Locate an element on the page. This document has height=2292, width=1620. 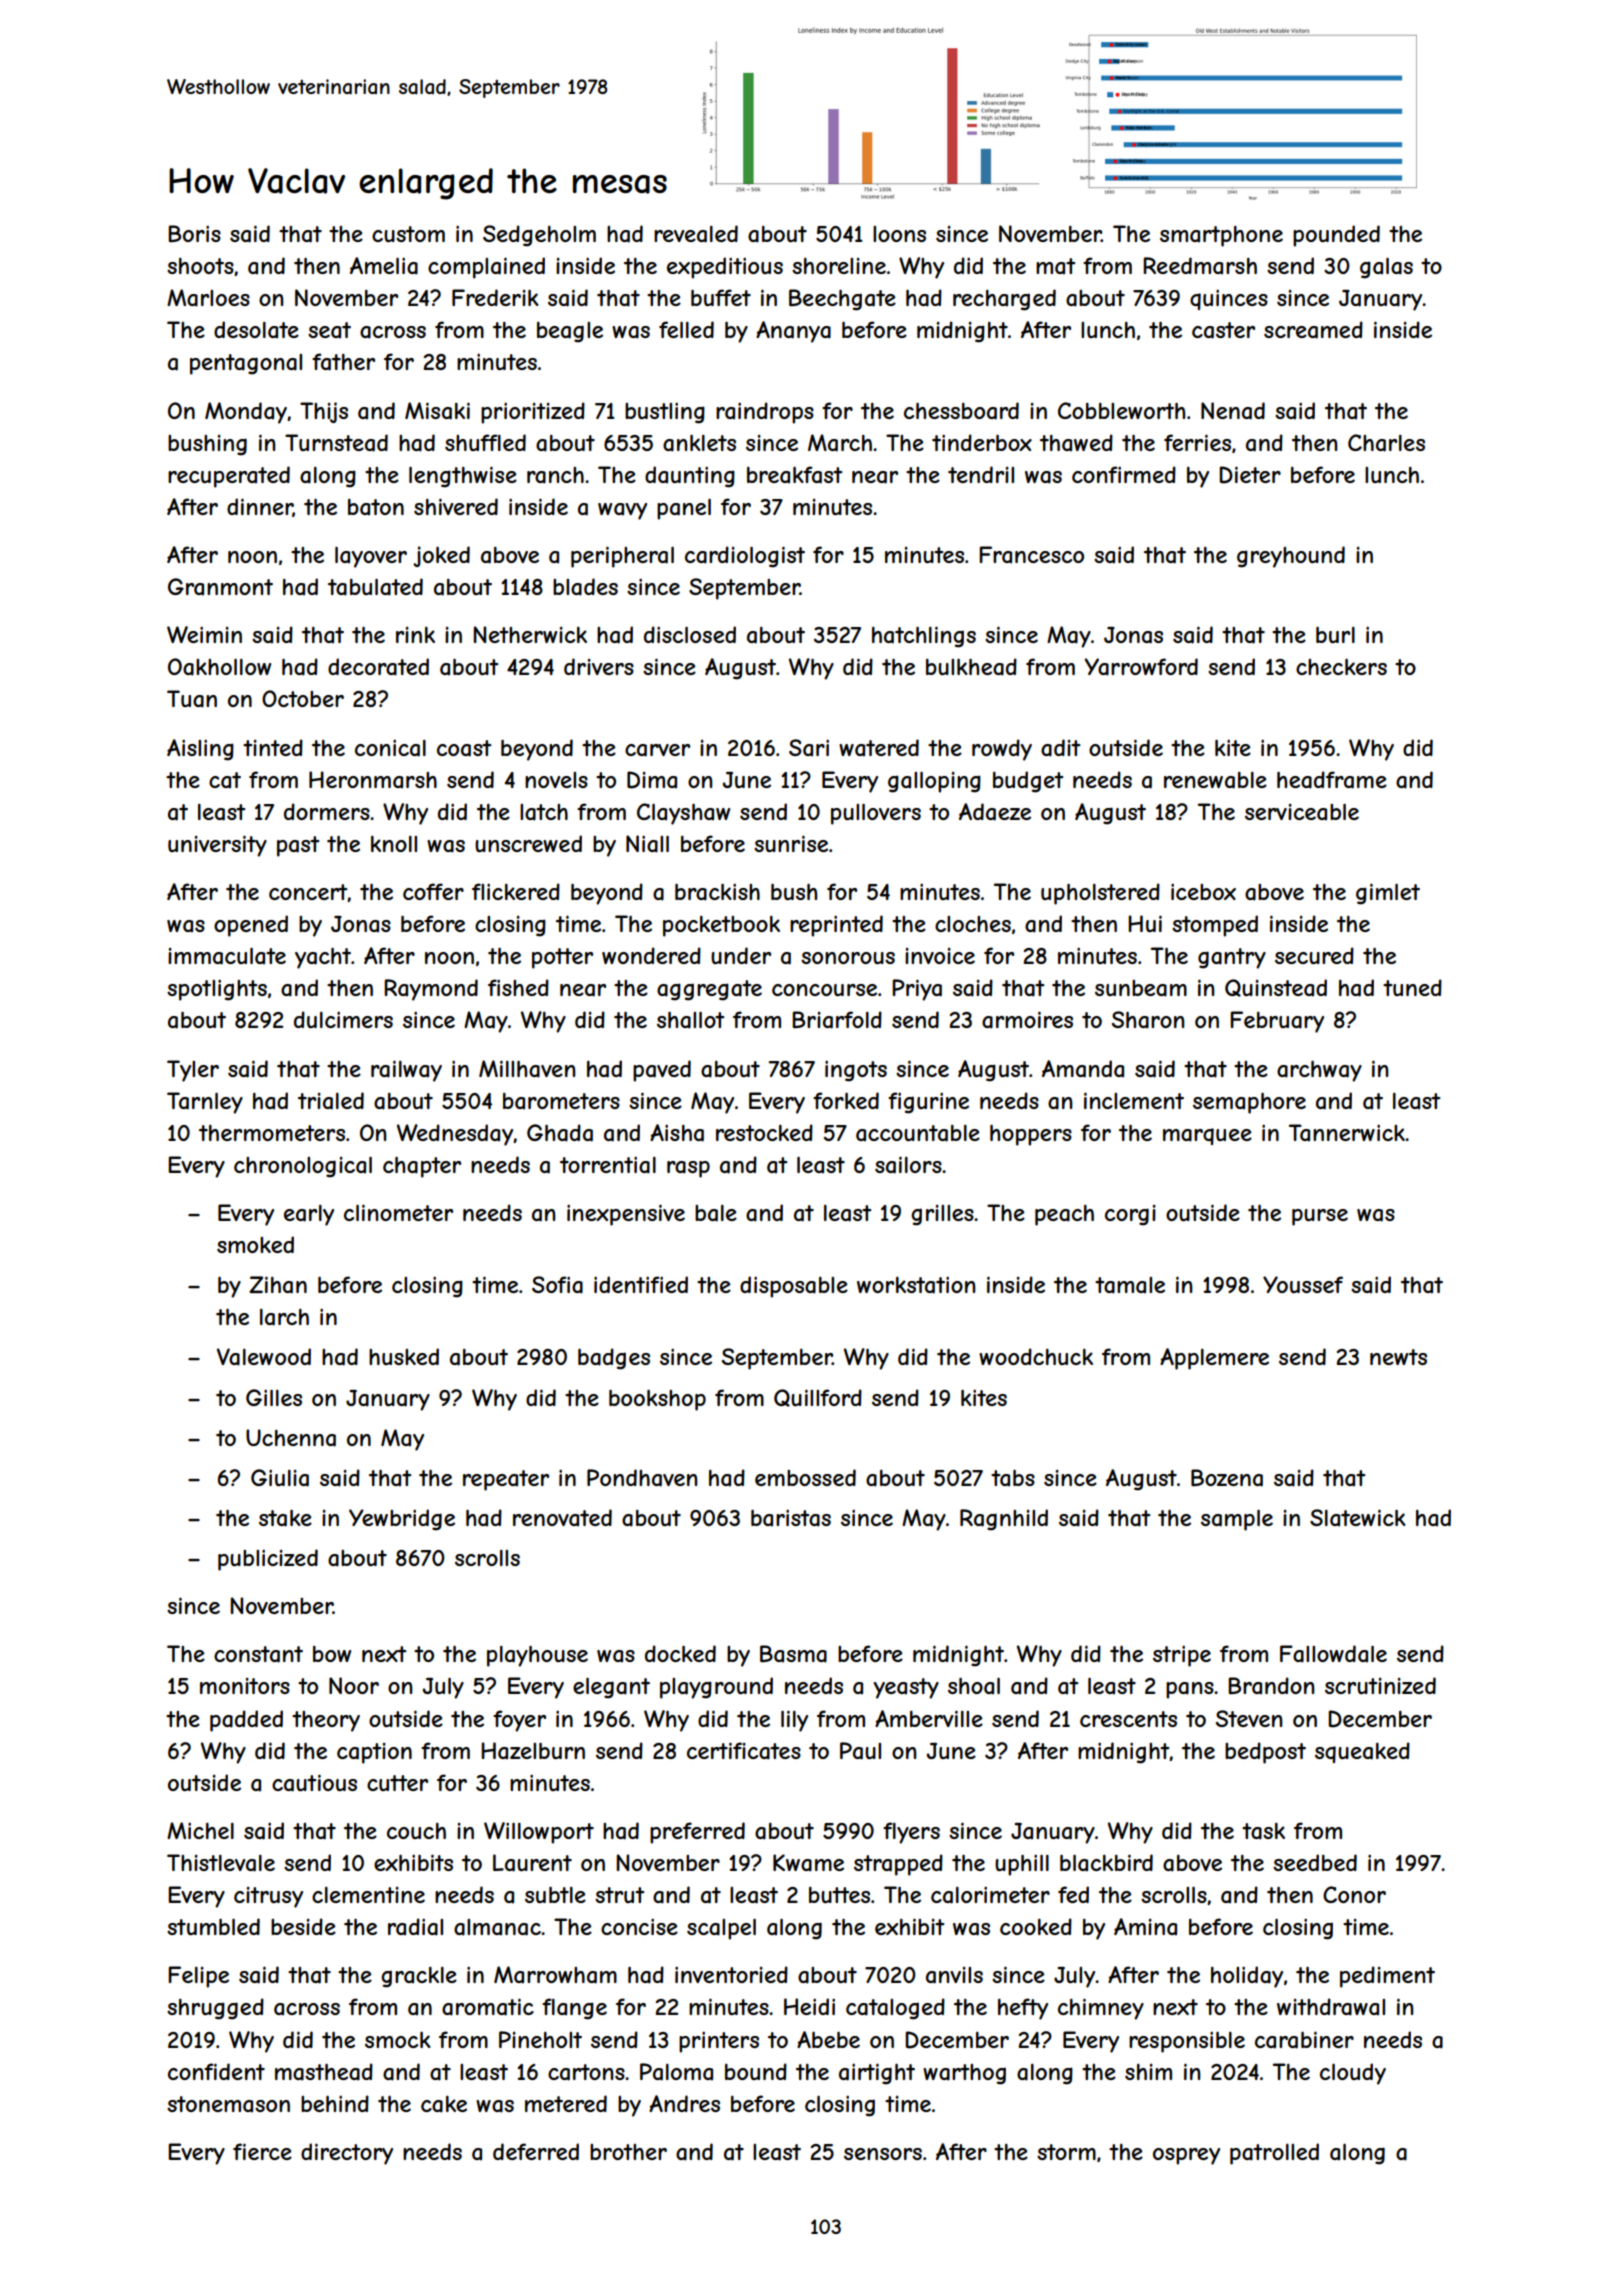
Clayshaw is located at coordinates (683, 814).
